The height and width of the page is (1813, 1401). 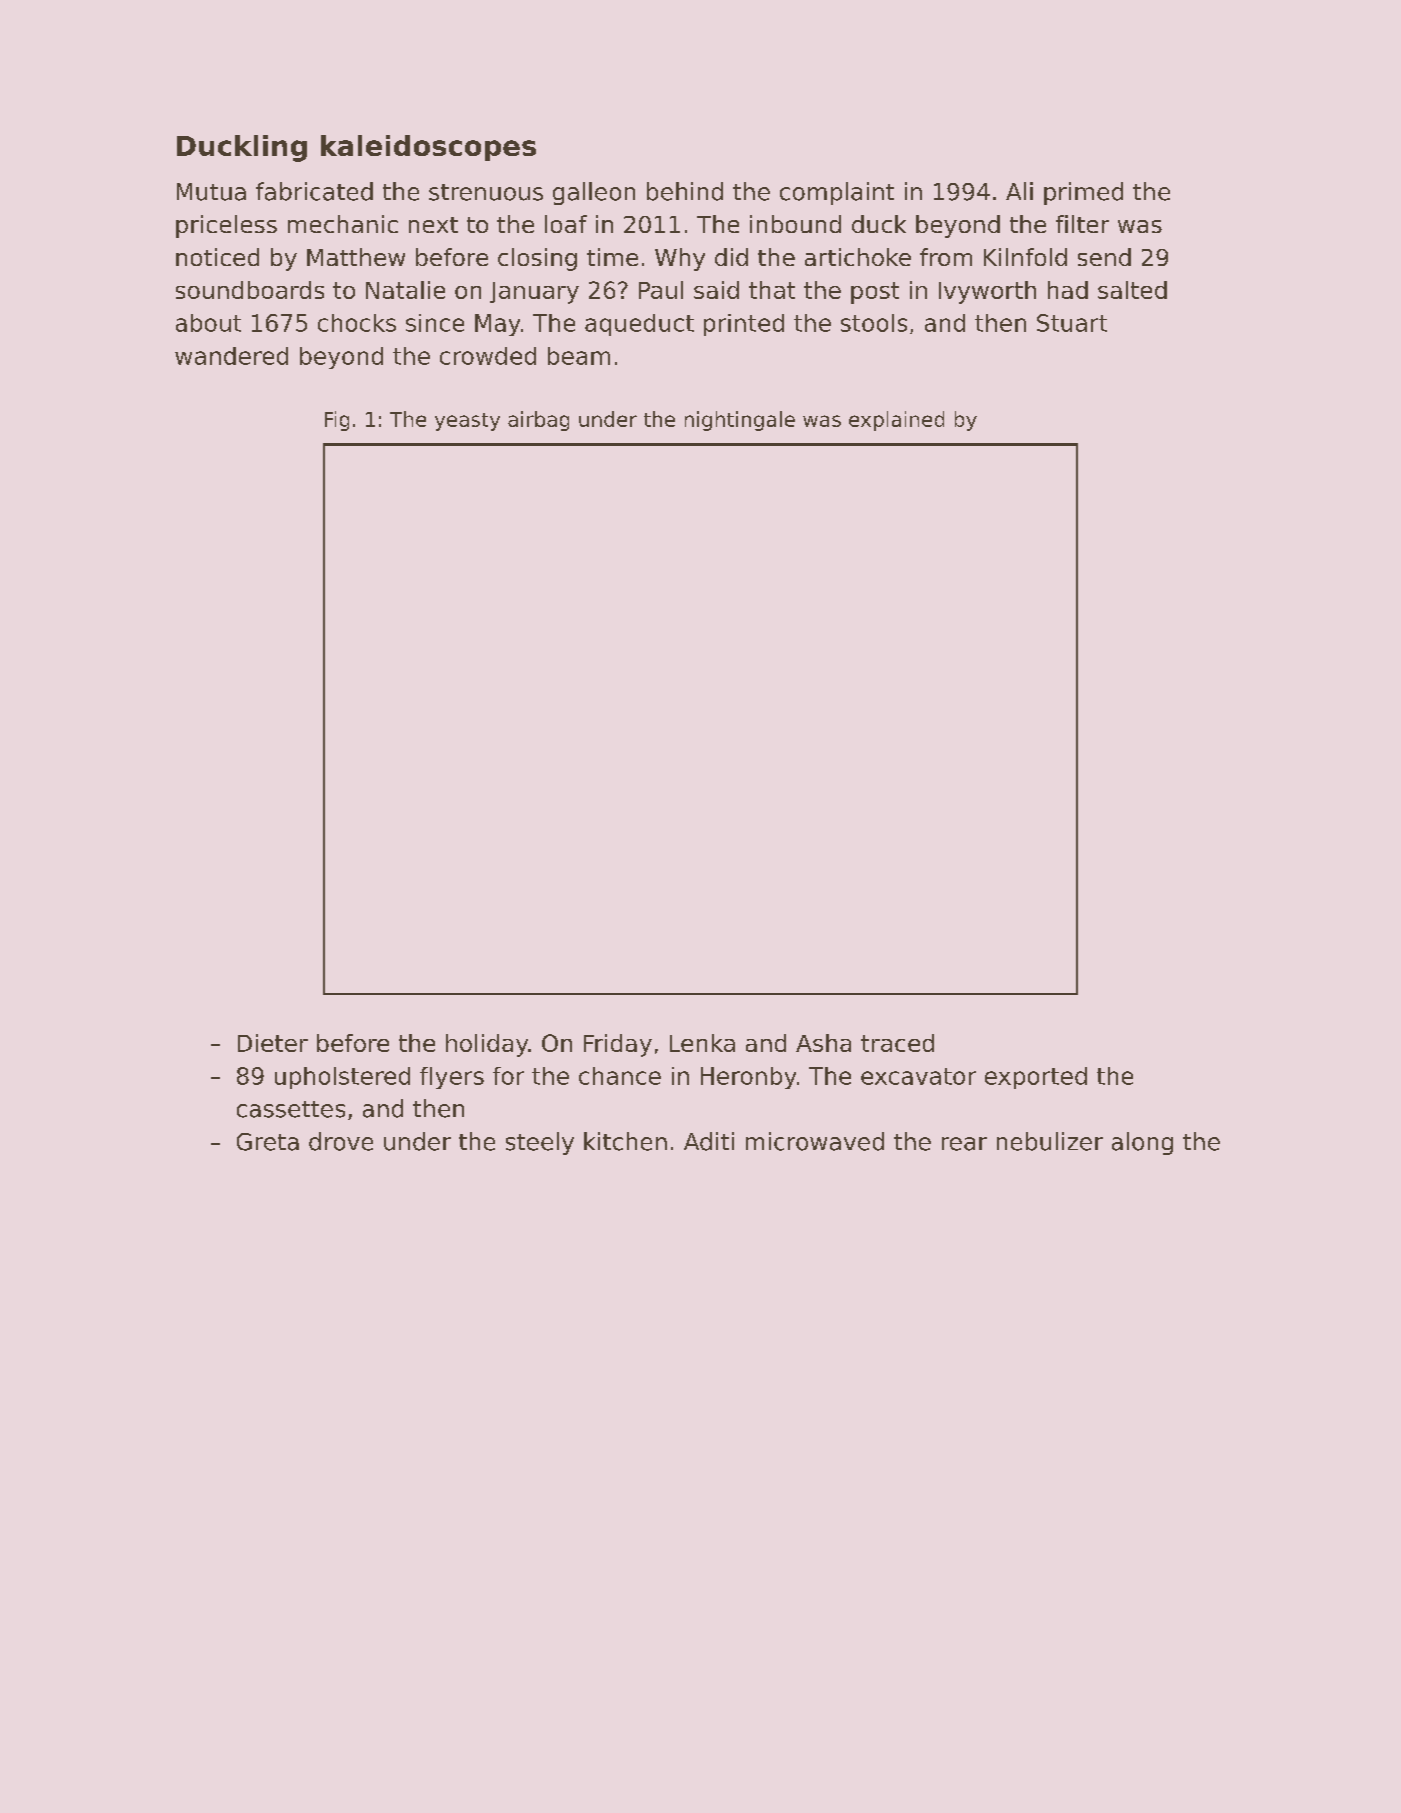 I want to click on Fig, so click(x=337, y=421).
